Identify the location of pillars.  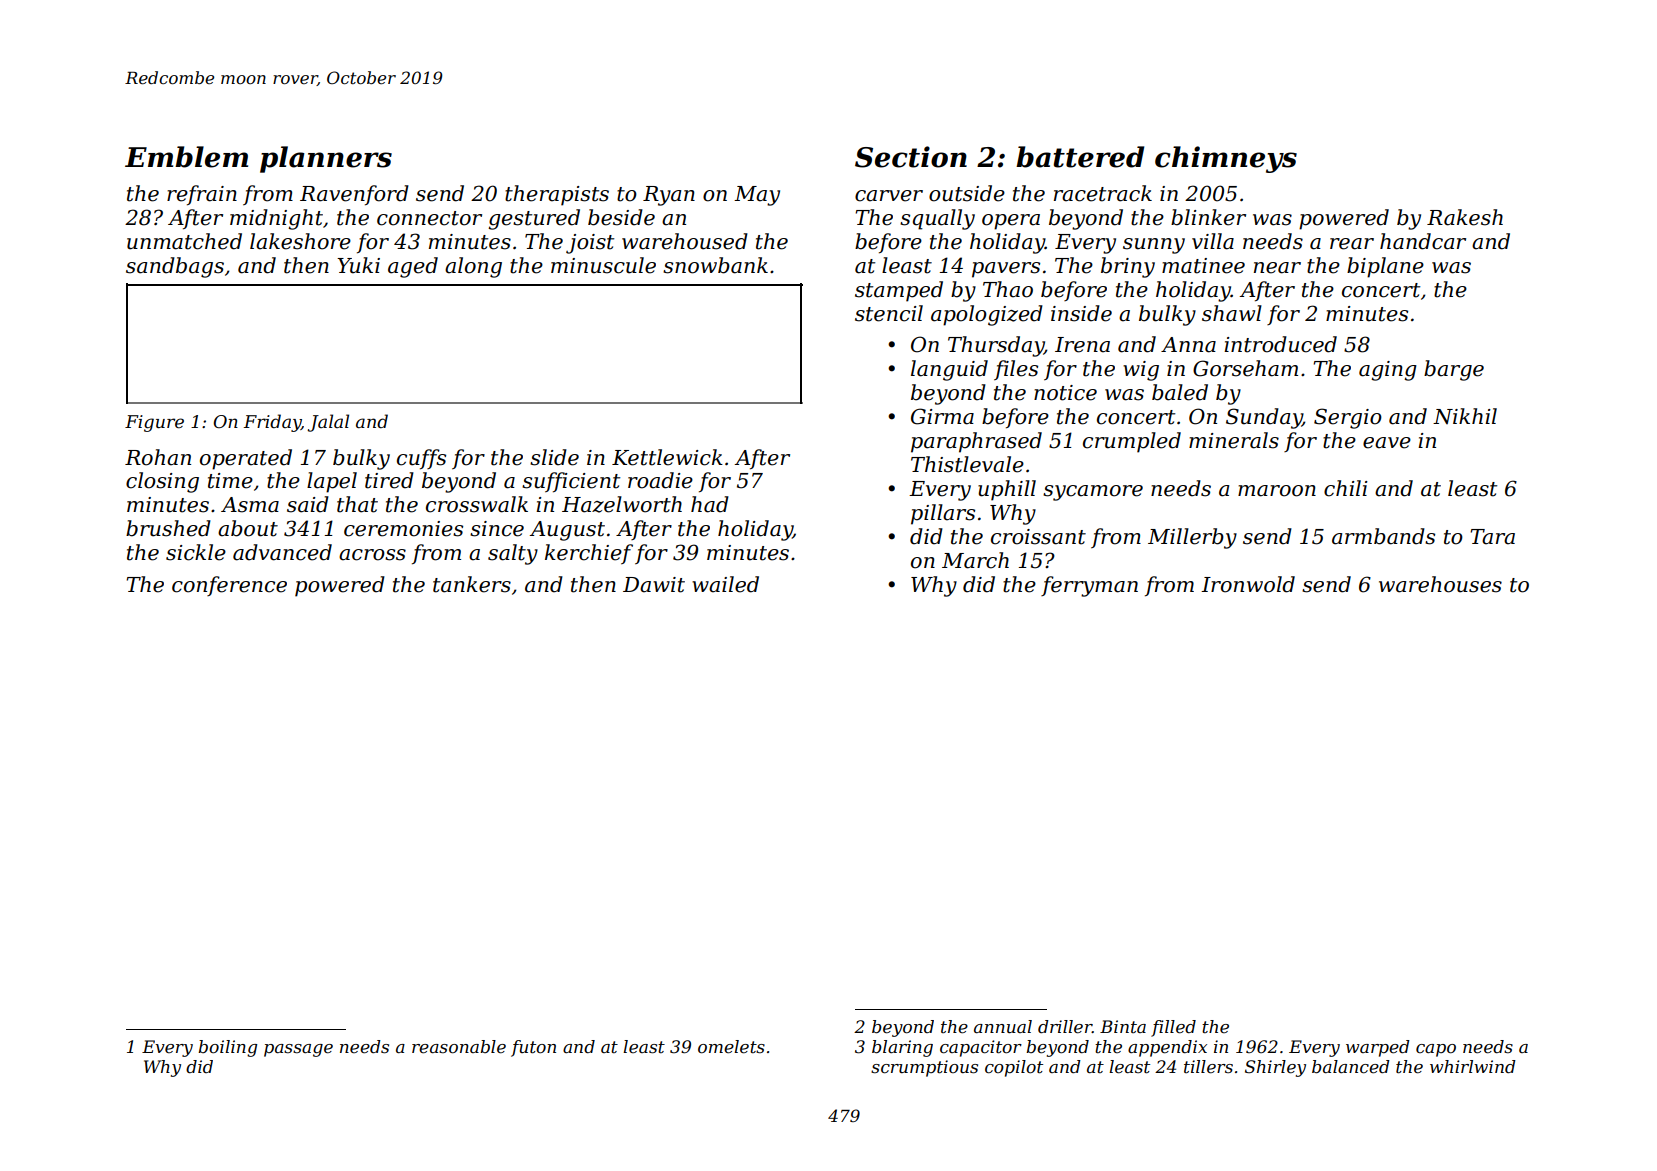
(943, 514).
